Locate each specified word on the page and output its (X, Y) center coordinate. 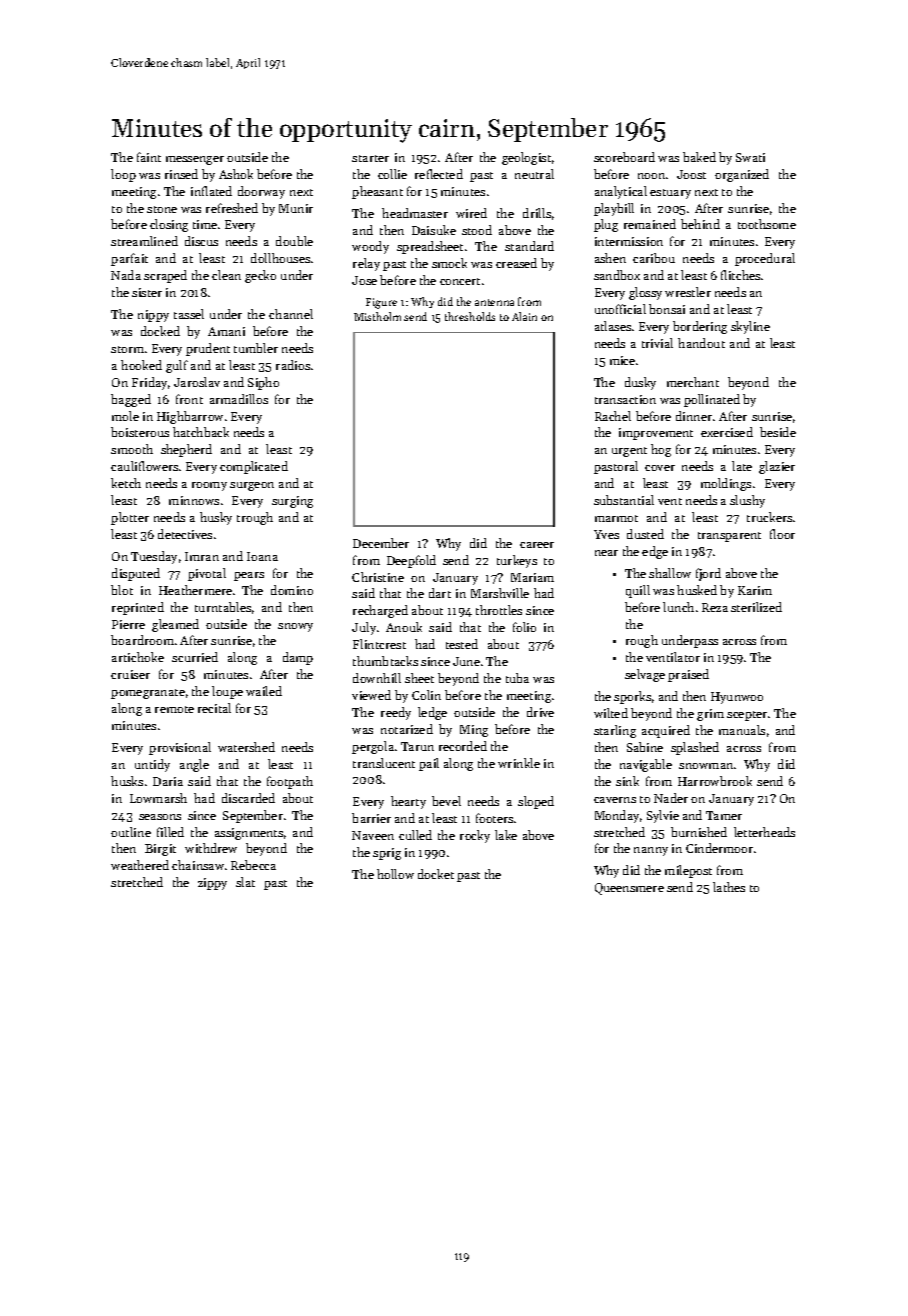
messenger (195, 160)
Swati (750, 157)
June (466, 661)
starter (370, 158)
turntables (223, 607)
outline (131, 832)
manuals (742, 730)
